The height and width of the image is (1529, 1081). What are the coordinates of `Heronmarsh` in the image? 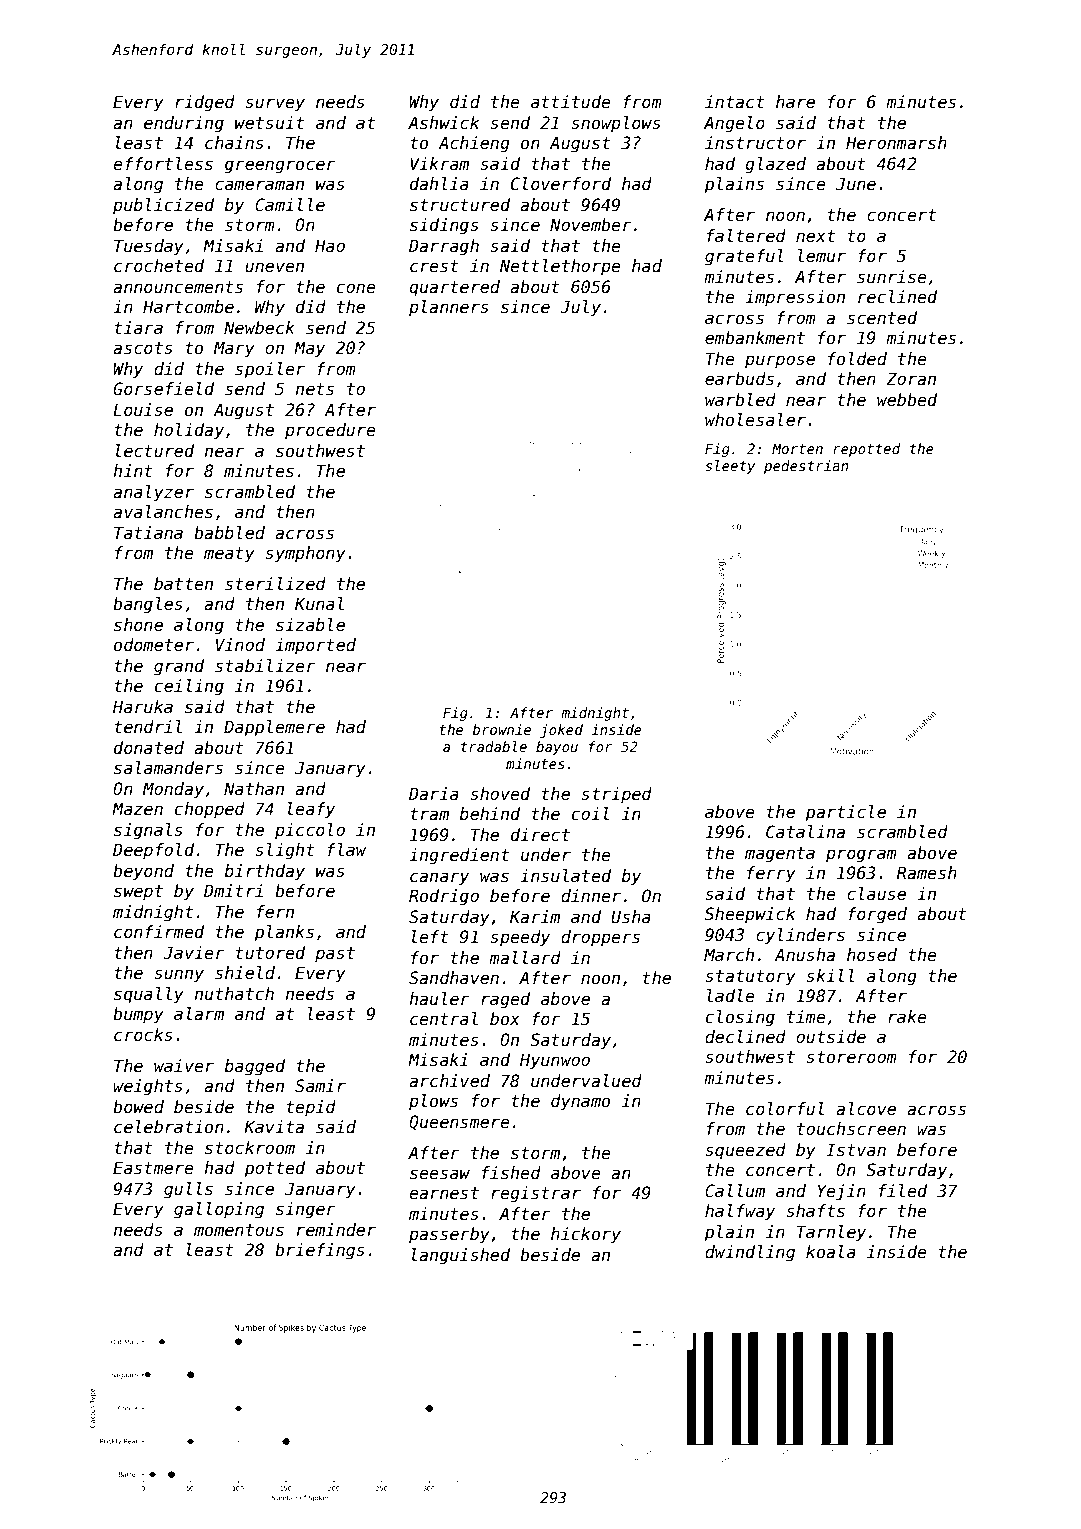 It's located at (896, 143).
